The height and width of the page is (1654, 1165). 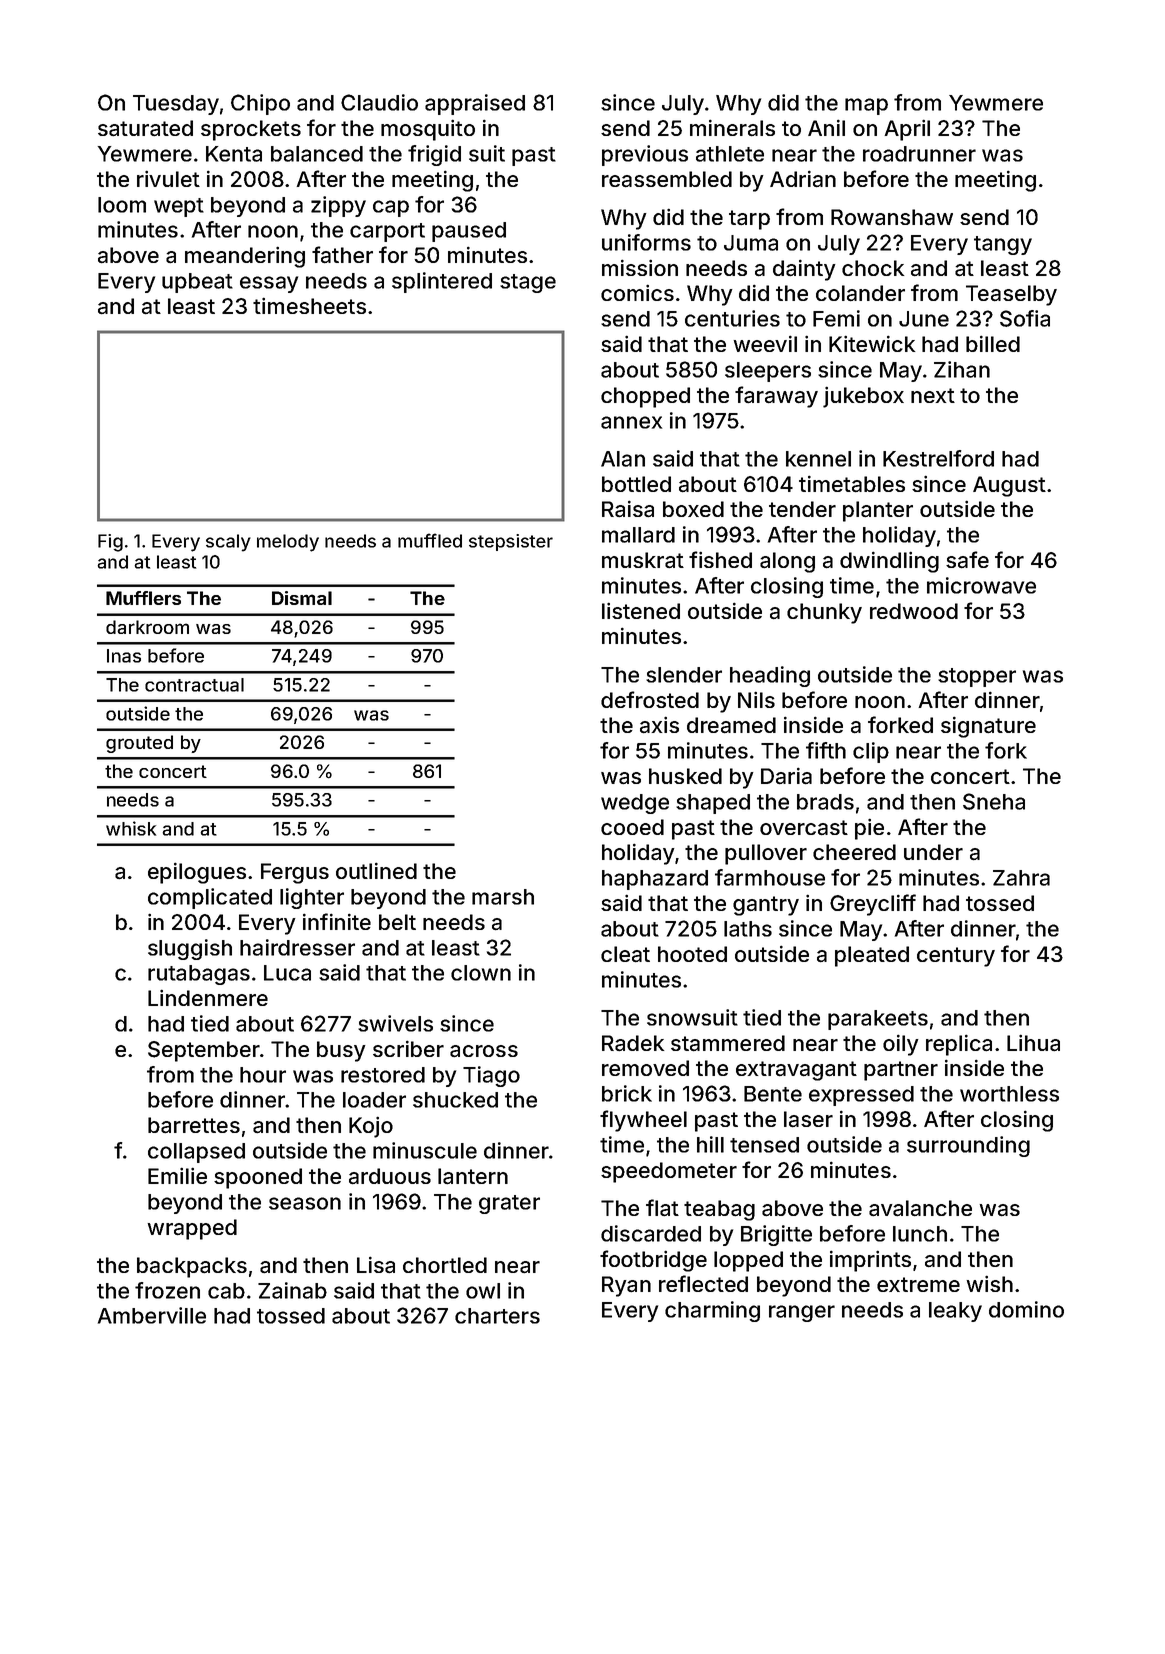 What do you see at coordinates (312, 898) in the page?
I see `lighter` at bounding box center [312, 898].
